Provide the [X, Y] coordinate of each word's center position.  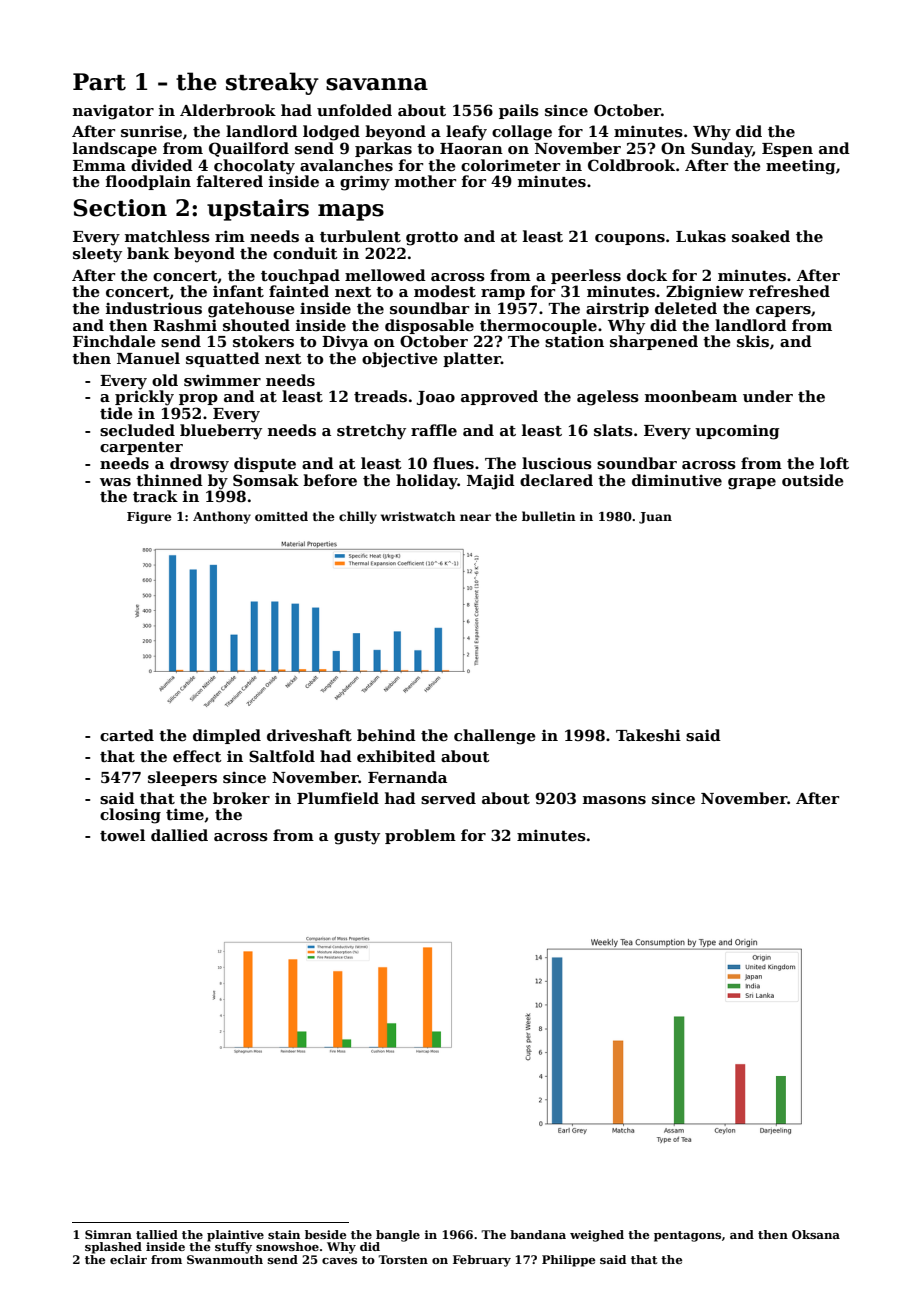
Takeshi [648, 735]
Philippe [568, 1261]
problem [420, 836]
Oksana [816, 1234]
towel [122, 835]
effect [197, 756]
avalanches [346, 165]
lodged [331, 133]
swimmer [222, 380]
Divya [345, 343]
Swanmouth [225, 1259]
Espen [787, 150]
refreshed [789, 291]
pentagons [687, 1236]
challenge [495, 737]
